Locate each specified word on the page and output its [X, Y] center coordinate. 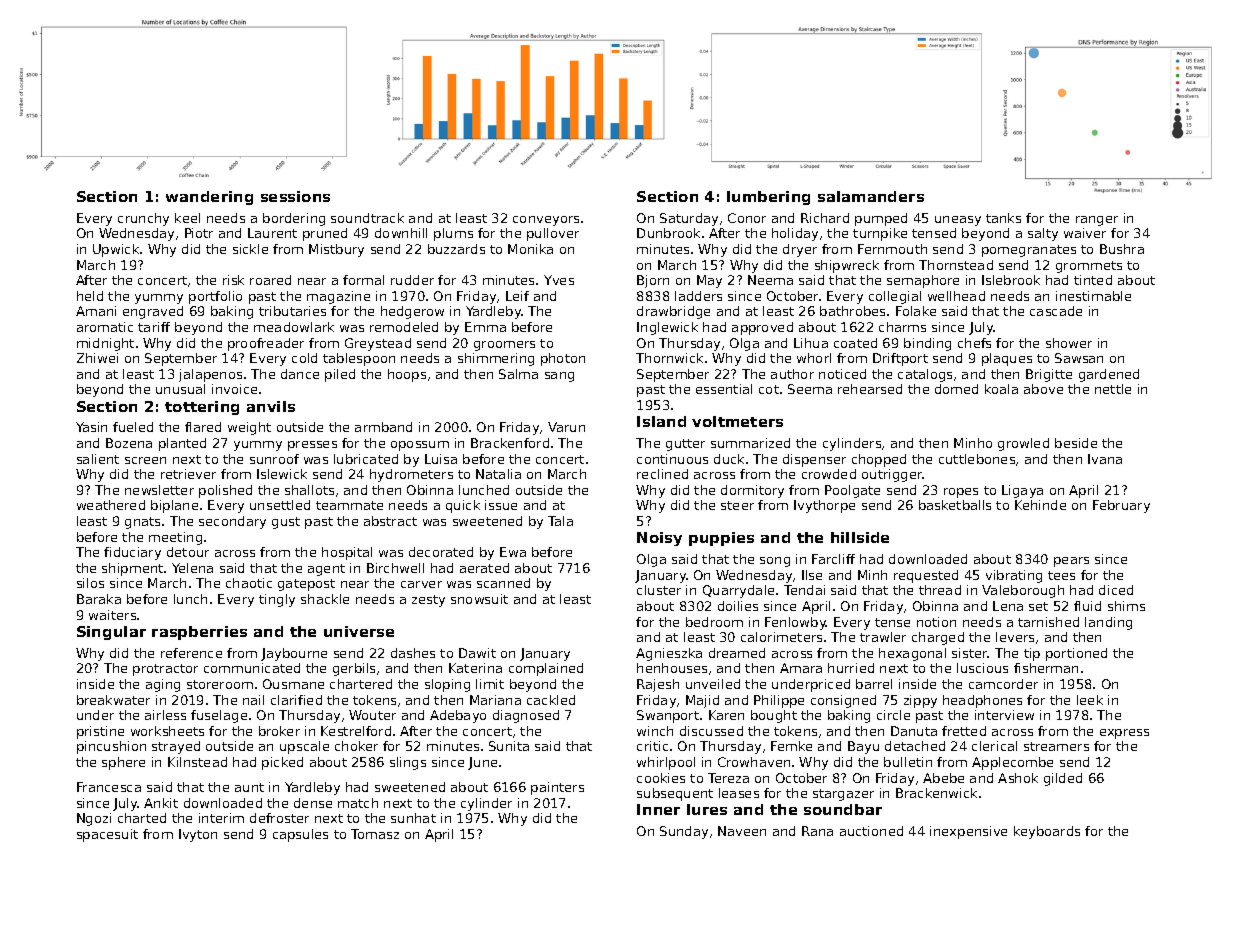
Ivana [1105, 459]
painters [557, 788]
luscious [982, 668]
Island [661, 421]
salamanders [871, 196]
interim [221, 818]
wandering [209, 198]
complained [546, 669]
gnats [142, 523]
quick [463, 506]
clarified [296, 700]
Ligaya [1022, 491]
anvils [271, 406]
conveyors [546, 221]
